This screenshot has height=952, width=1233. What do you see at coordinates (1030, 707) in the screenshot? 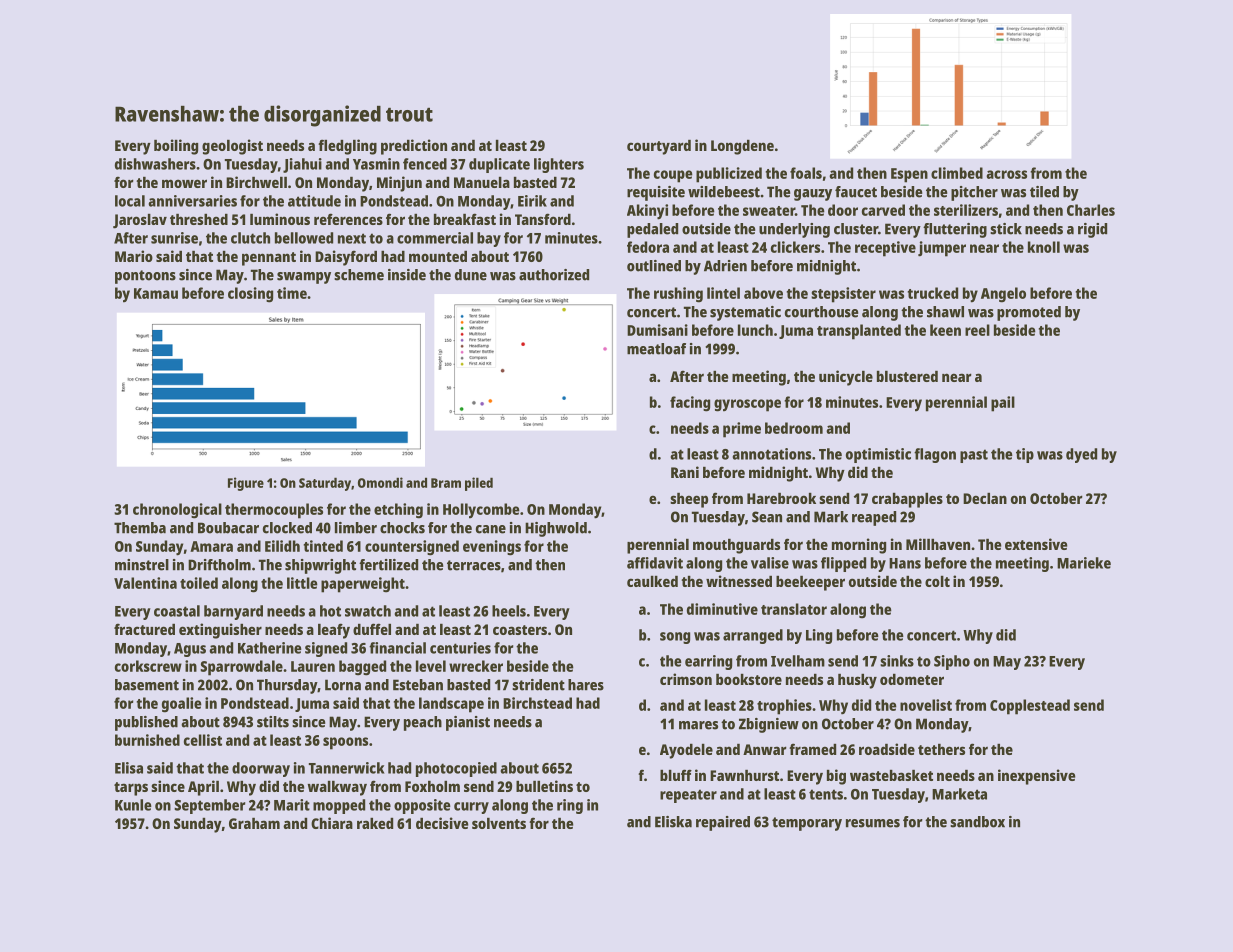
I see `Copplestead` at bounding box center [1030, 707].
